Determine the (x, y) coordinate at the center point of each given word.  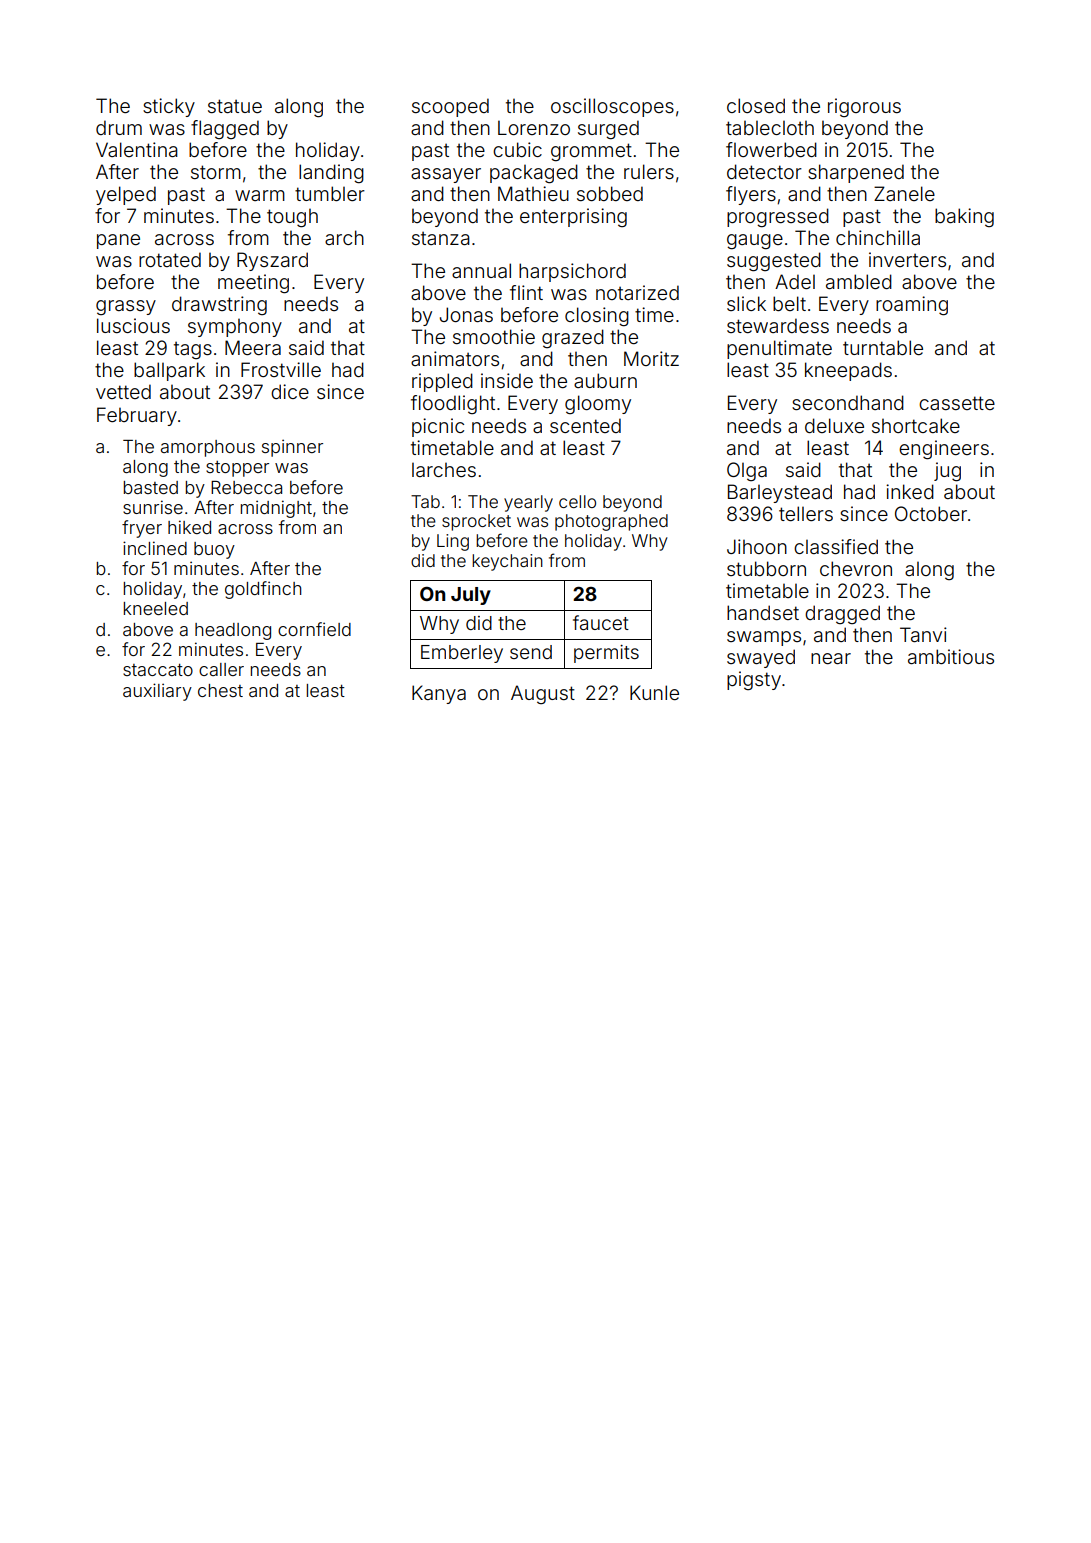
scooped (450, 107)
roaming (912, 306)
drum (119, 127)
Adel (795, 281)
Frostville (281, 369)
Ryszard (272, 261)
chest (220, 690)
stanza (441, 238)
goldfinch (263, 590)
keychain (507, 562)
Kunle (654, 692)
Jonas (466, 314)
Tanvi (923, 634)
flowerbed (771, 149)
